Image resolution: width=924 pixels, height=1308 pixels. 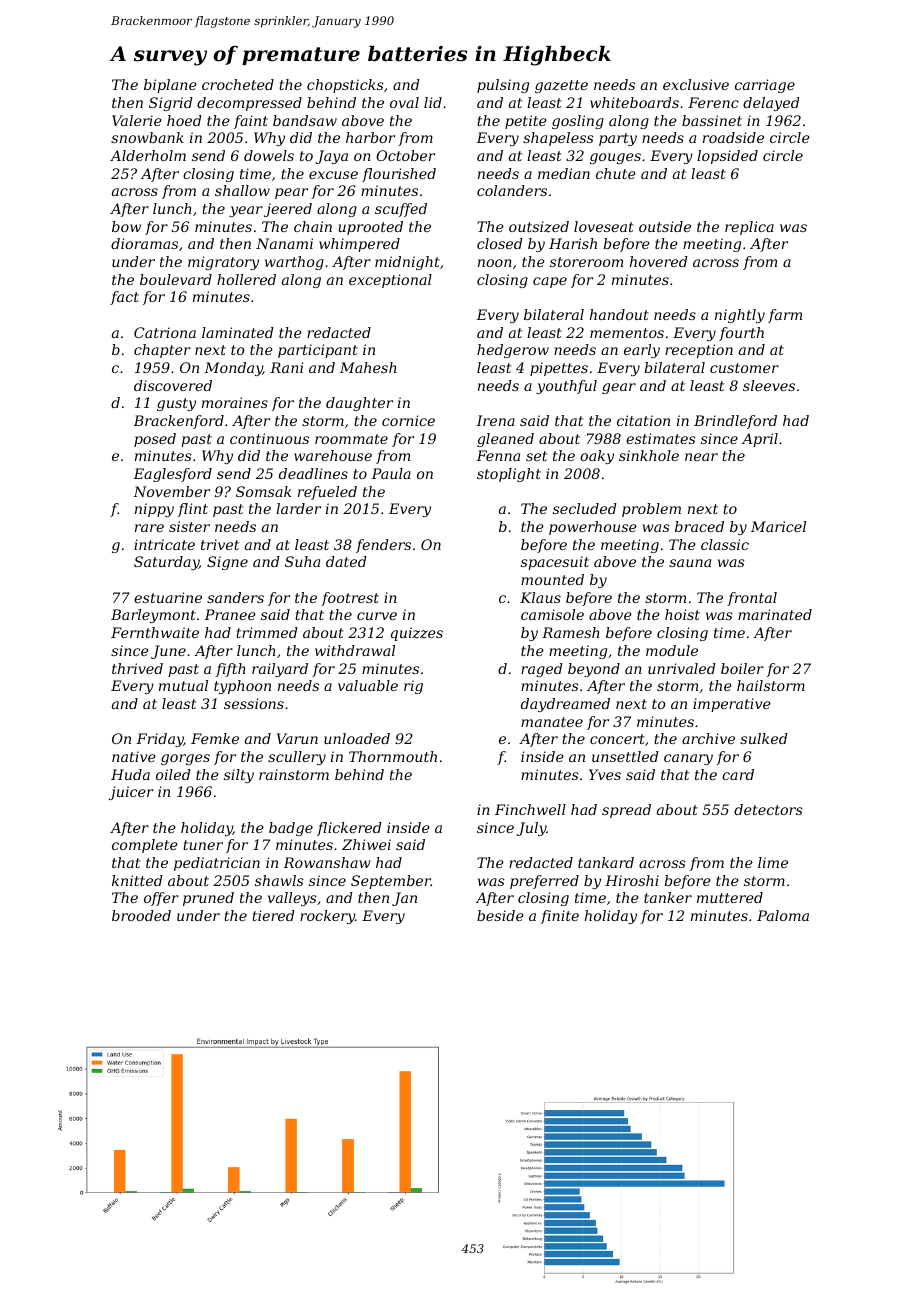 I want to click on sleeves, so click(x=769, y=385).
